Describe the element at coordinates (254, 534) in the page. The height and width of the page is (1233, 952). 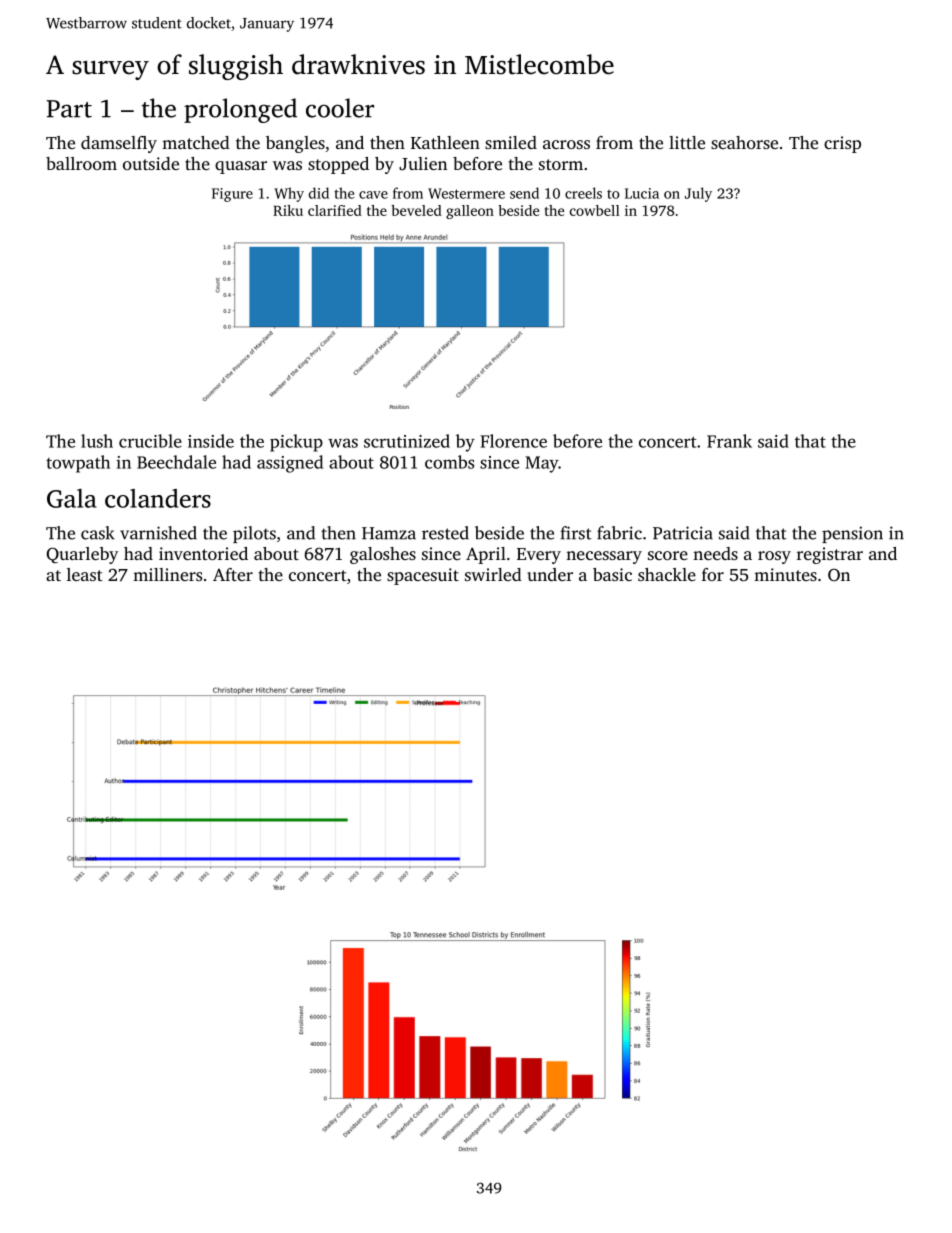
I see `pilots` at that location.
